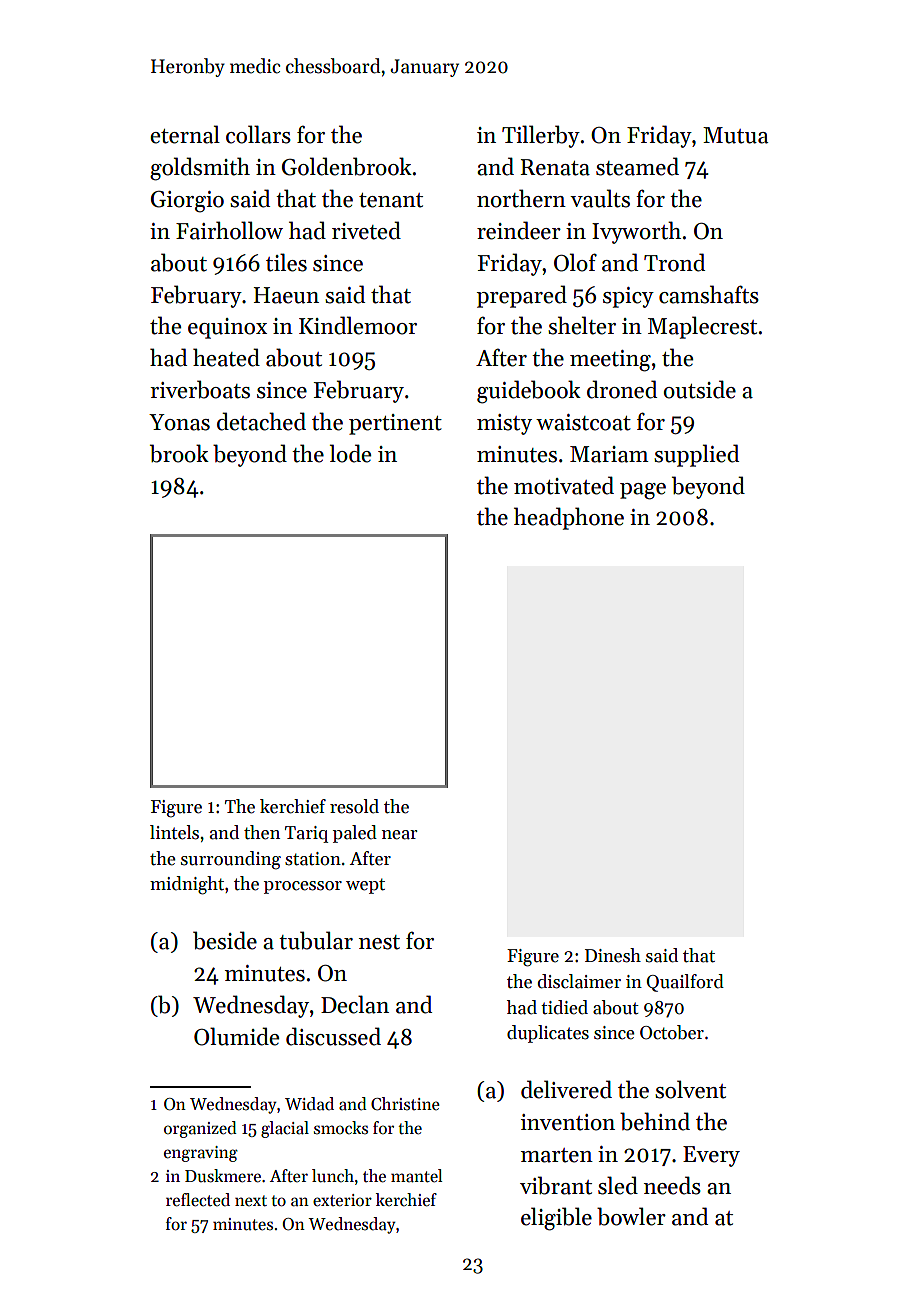  What do you see at coordinates (391, 200) in the screenshot?
I see `tenant` at bounding box center [391, 200].
